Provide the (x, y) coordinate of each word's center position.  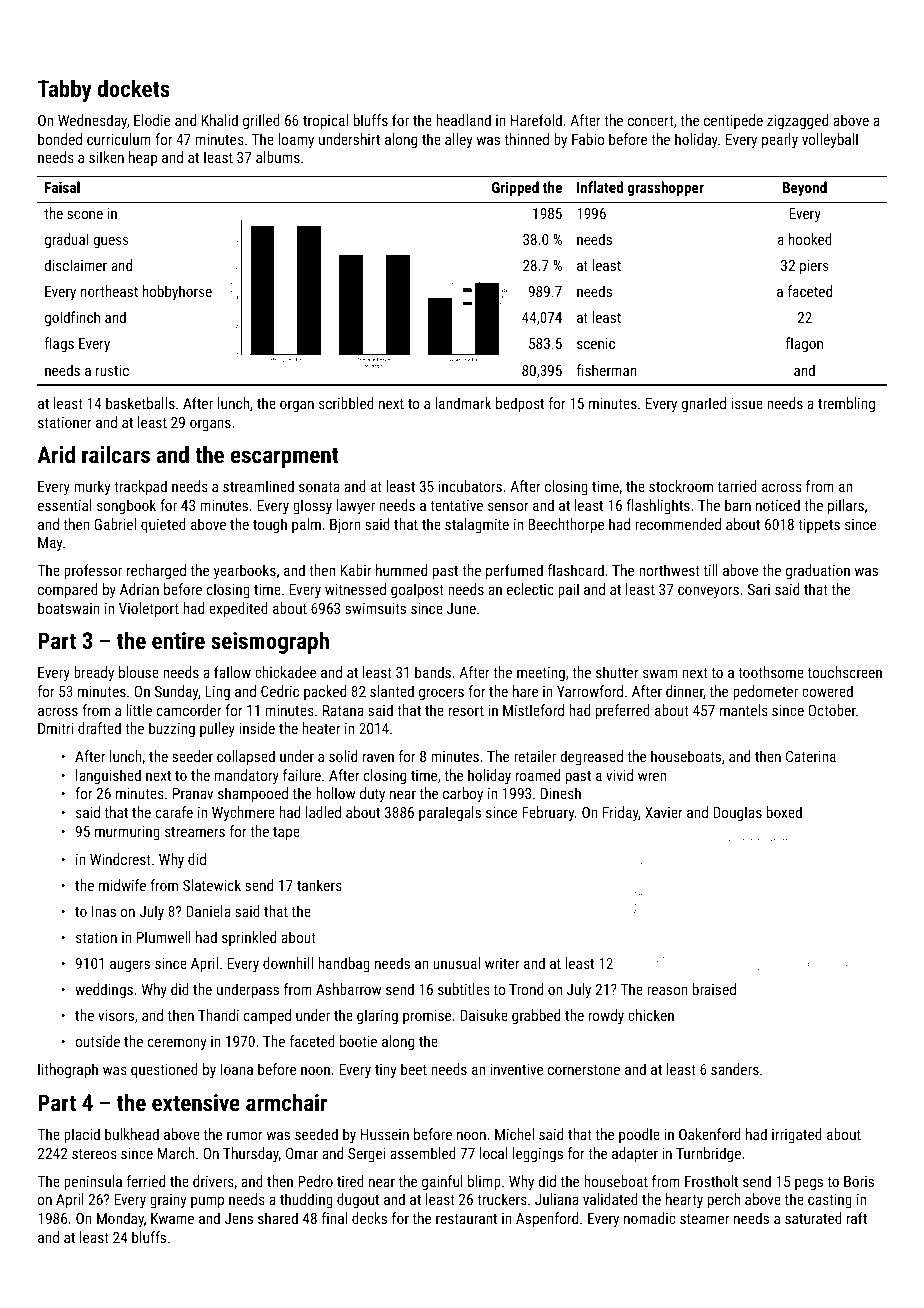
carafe (174, 812)
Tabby (65, 90)
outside (97, 1041)
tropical (325, 121)
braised (714, 989)
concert (651, 121)
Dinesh (561, 793)
